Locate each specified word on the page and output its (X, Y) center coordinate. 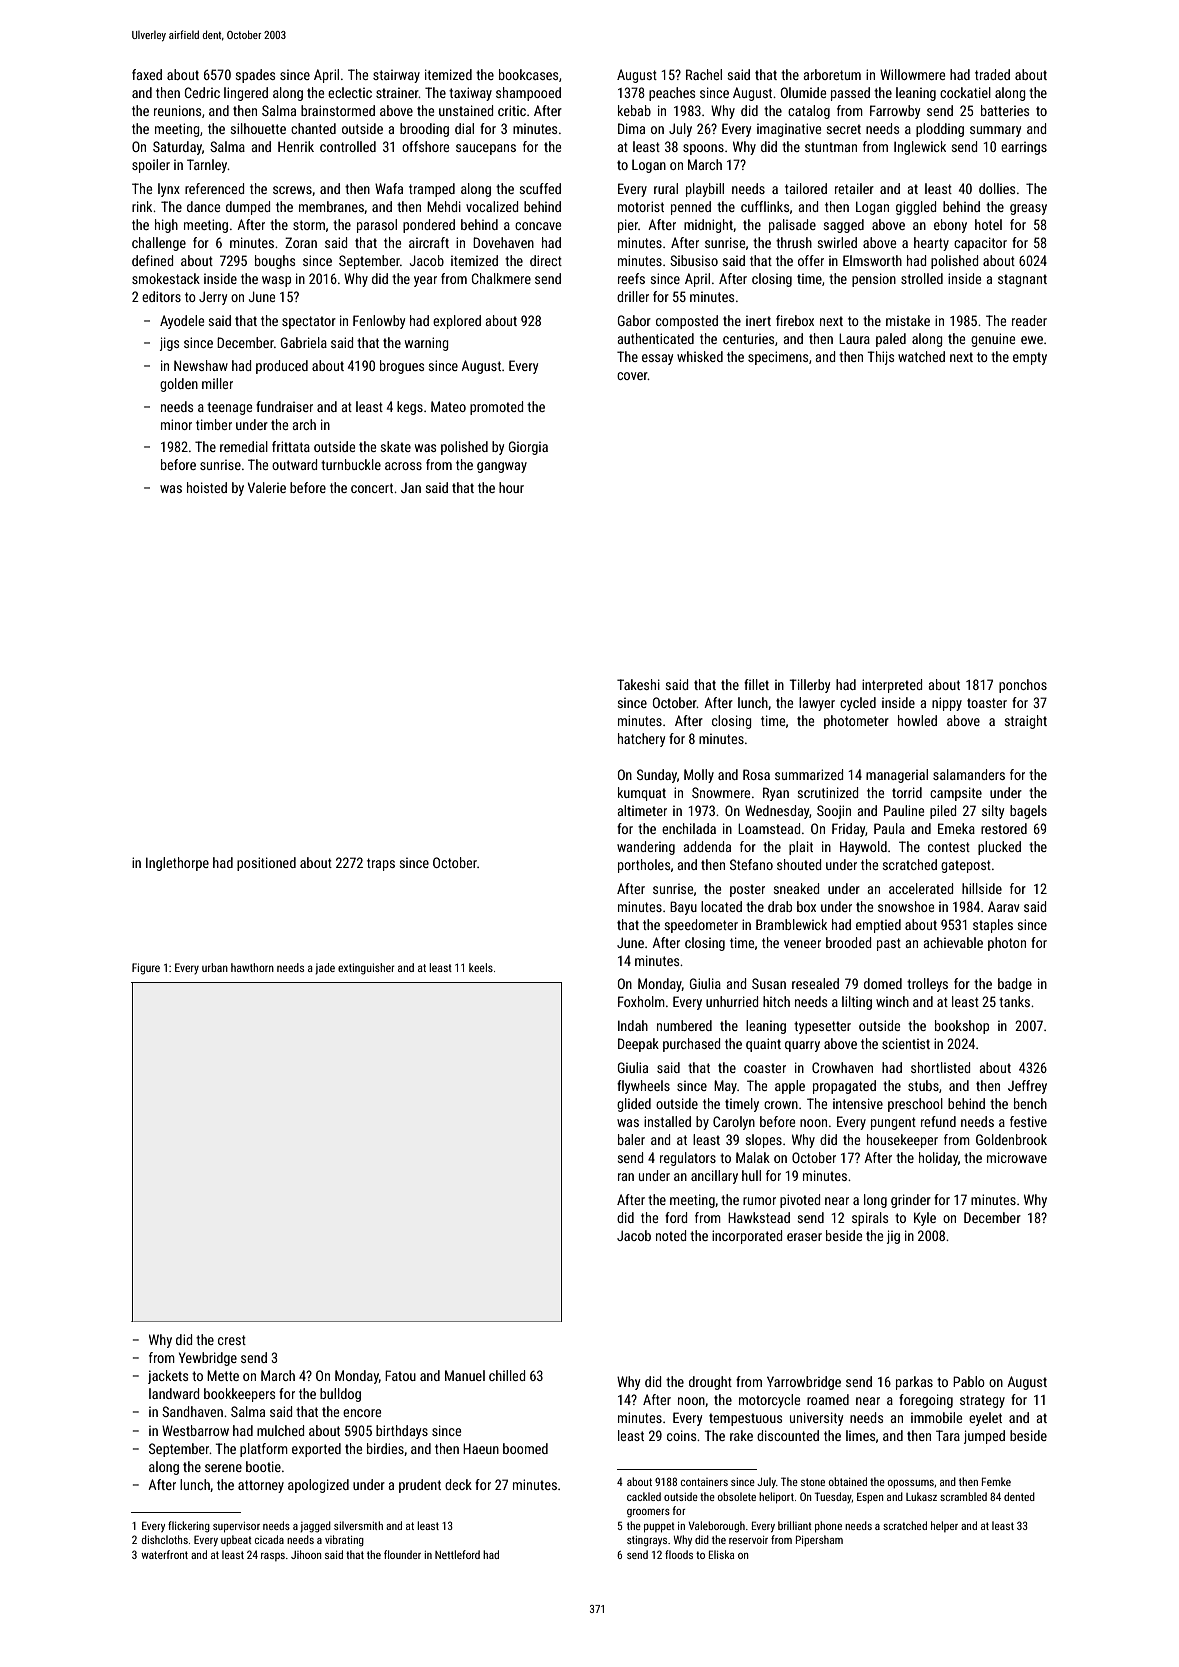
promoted (496, 408)
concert (372, 488)
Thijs (880, 358)
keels (481, 967)
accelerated (921, 888)
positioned (266, 864)
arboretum (832, 74)
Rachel (704, 74)
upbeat (236, 1540)
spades (255, 76)
